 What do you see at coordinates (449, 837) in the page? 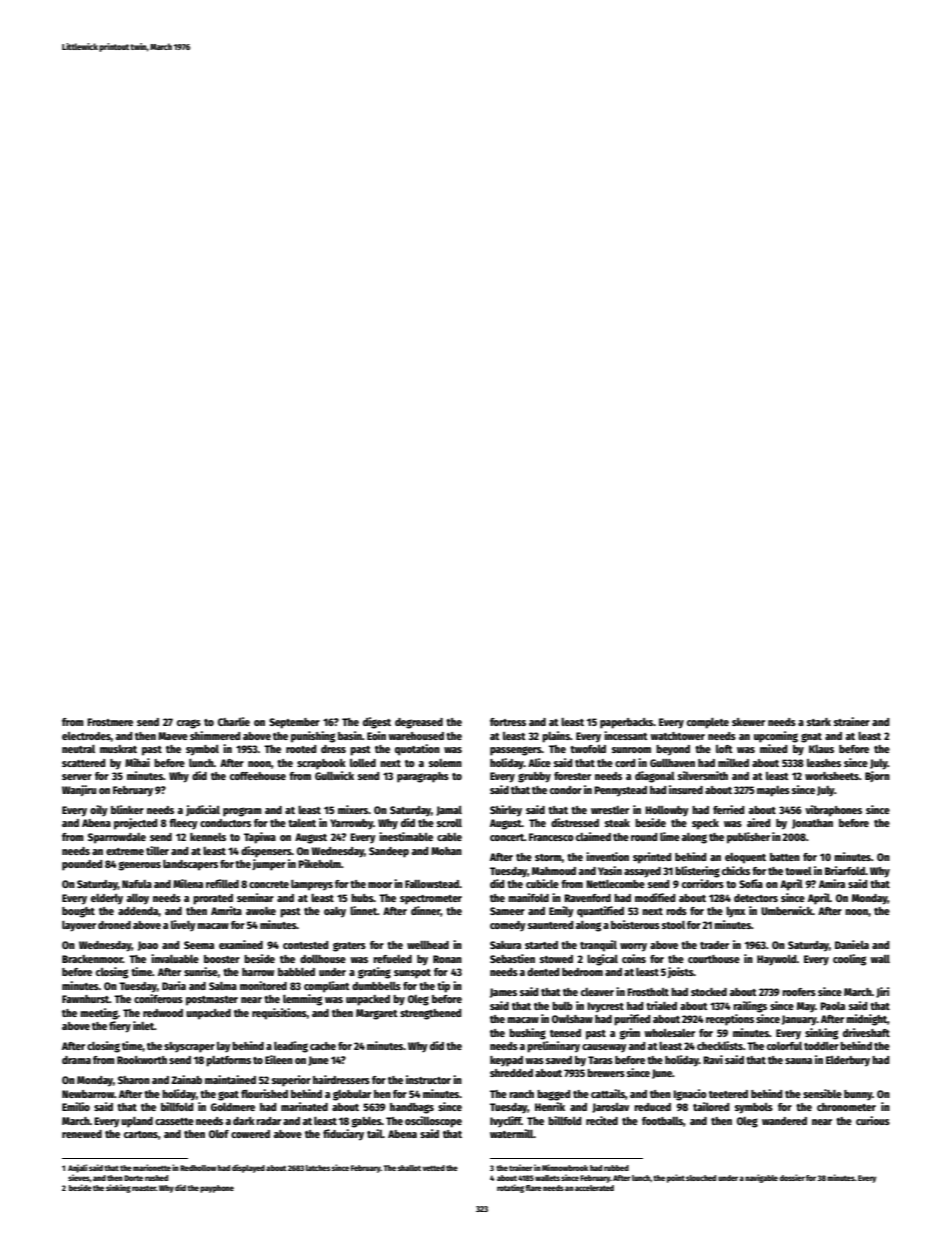
I see `cable` at bounding box center [449, 837].
